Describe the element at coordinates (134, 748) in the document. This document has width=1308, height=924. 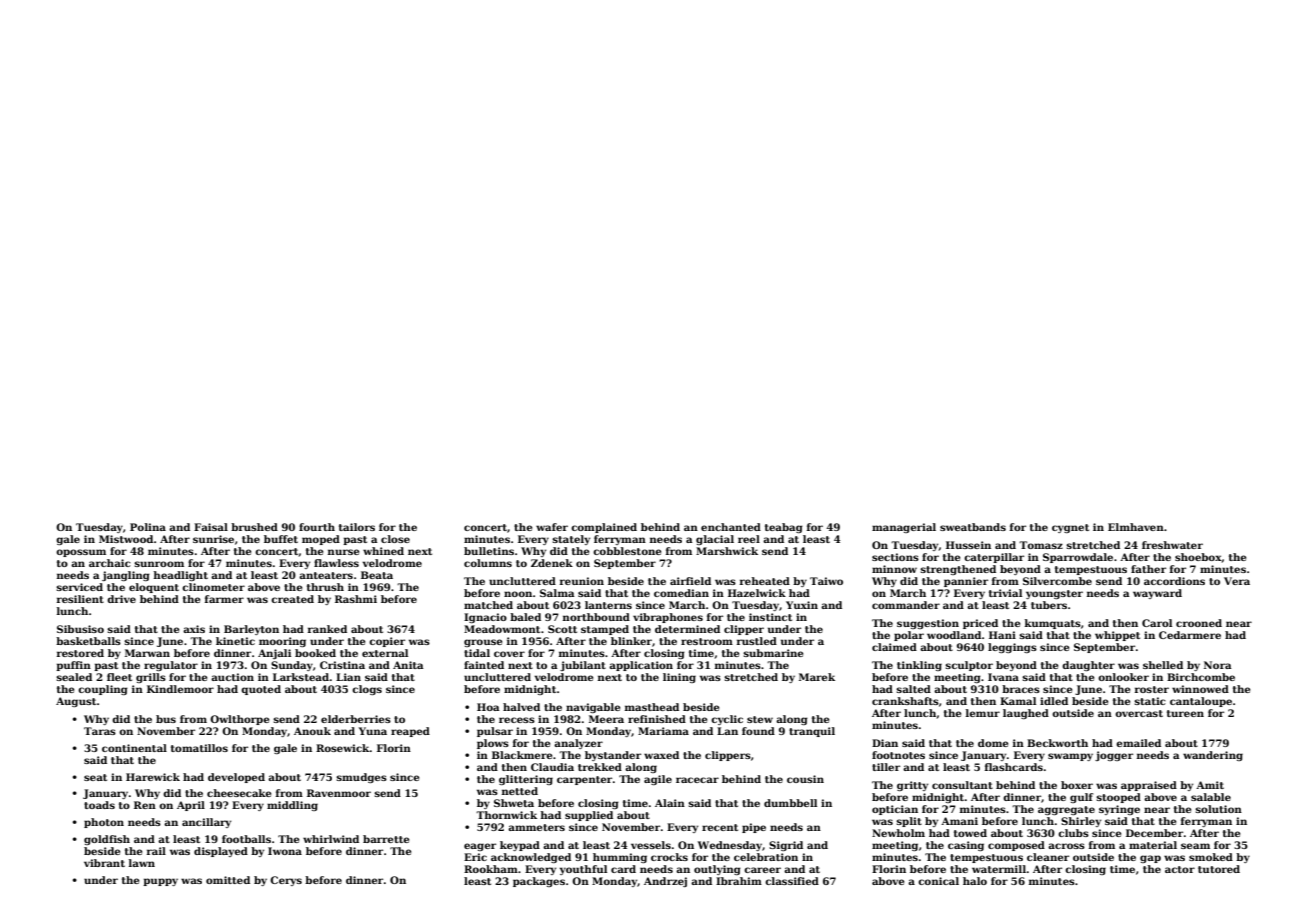
I see `continental` at that location.
